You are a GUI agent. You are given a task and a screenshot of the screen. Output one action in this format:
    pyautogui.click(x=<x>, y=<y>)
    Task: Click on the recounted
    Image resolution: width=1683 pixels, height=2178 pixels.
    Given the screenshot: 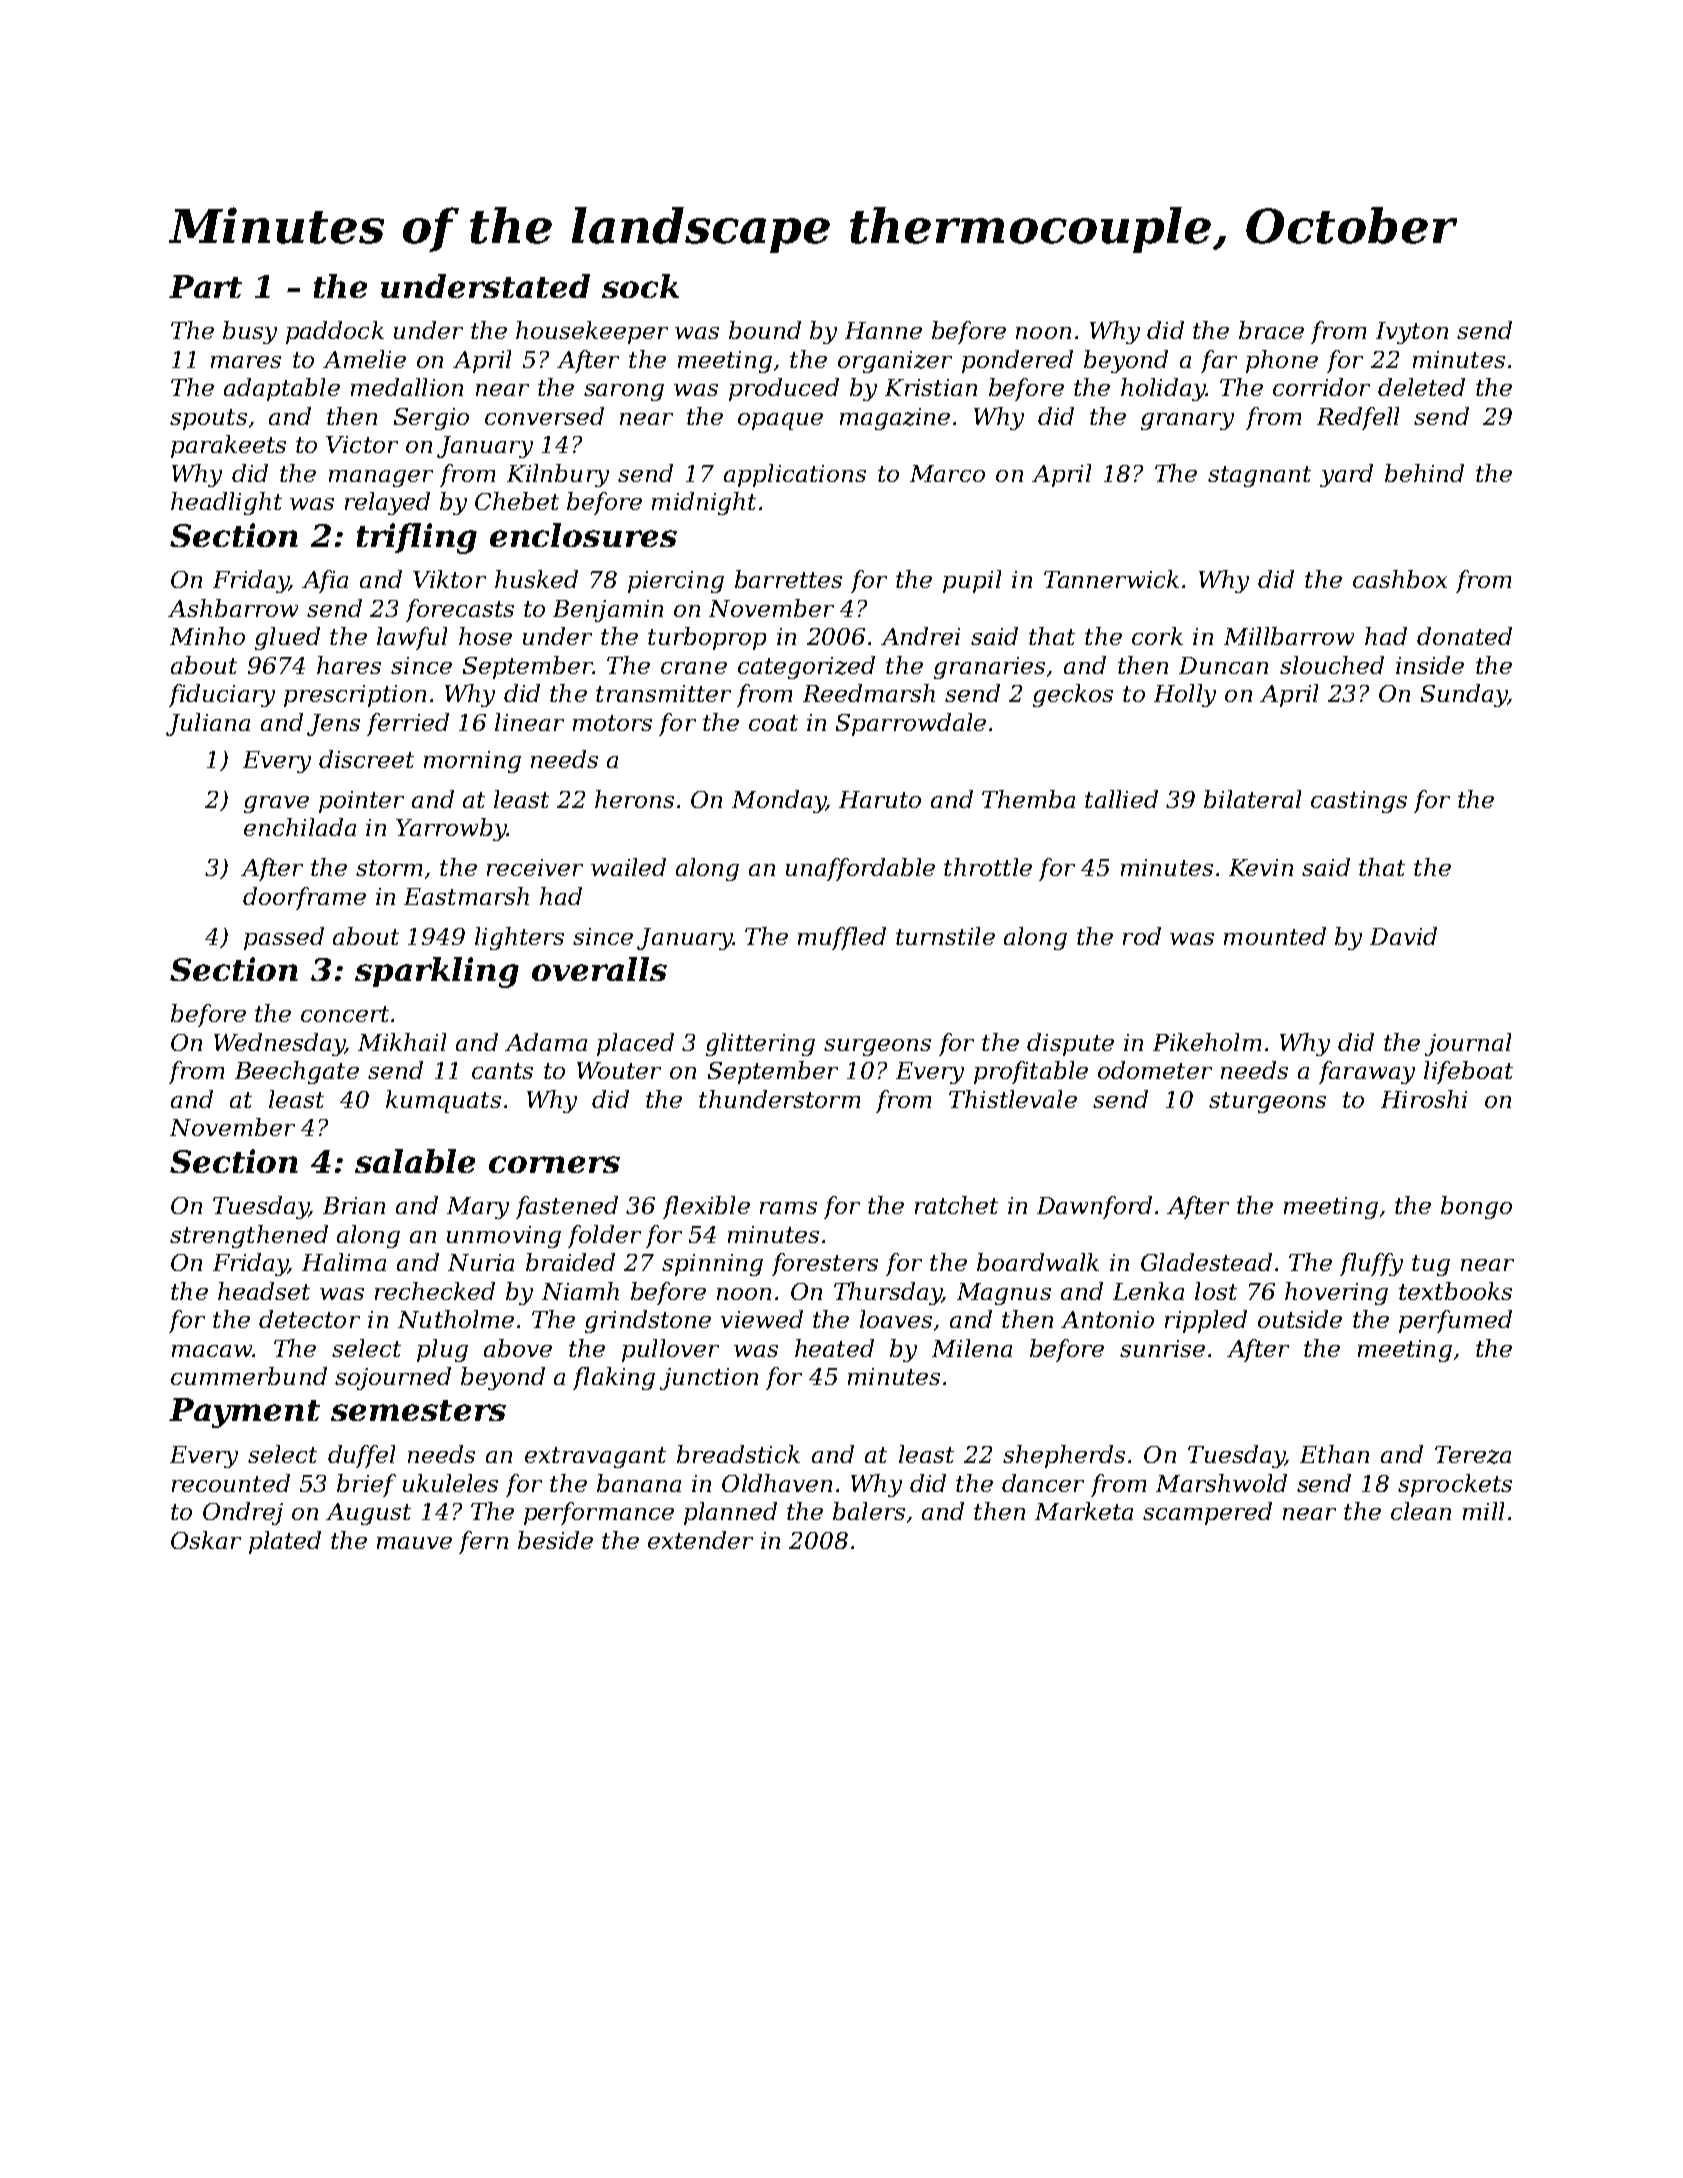 What is the action you would take?
    pyautogui.click(x=231, y=1483)
